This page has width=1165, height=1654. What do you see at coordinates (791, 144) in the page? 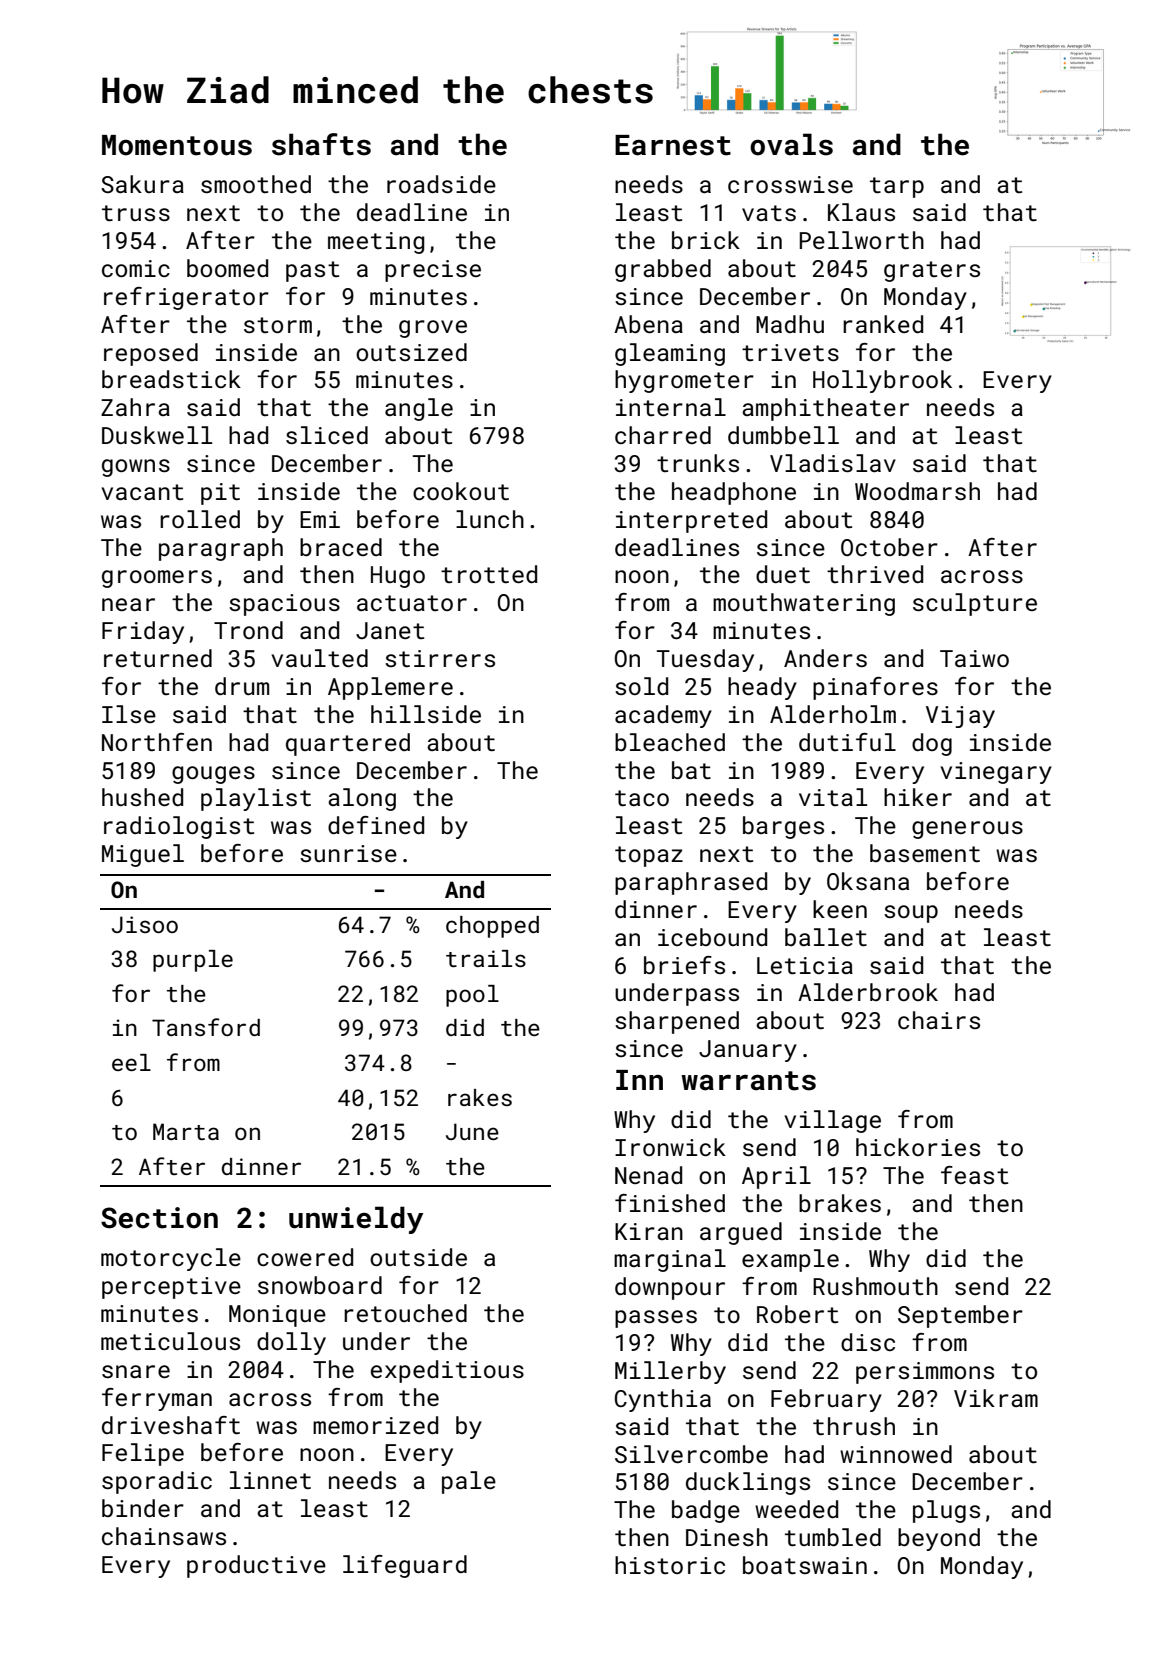
I see `ovals` at bounding box center [791, 144].
